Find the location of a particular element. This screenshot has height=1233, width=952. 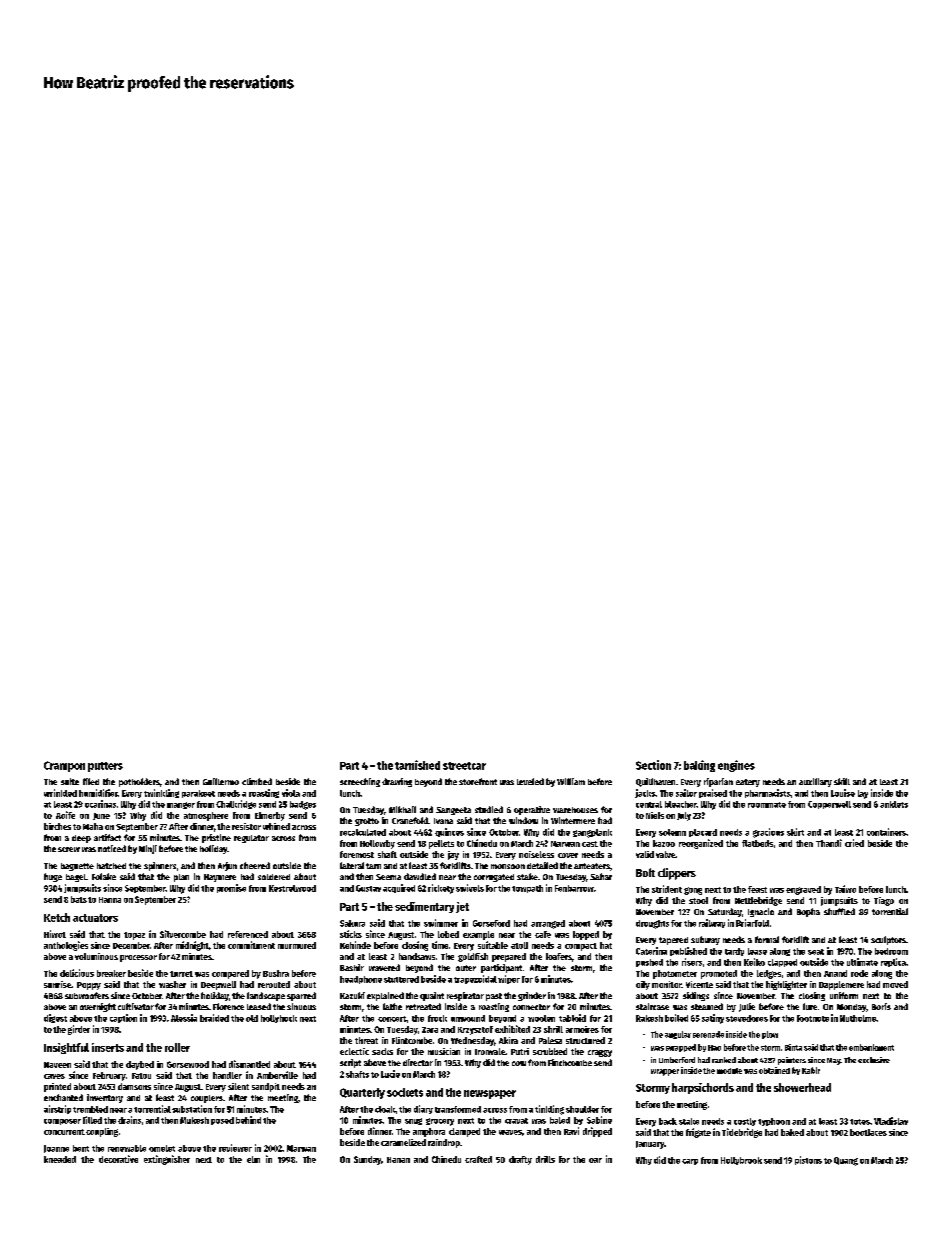

trembled is located at coordinates (90, 1109).
